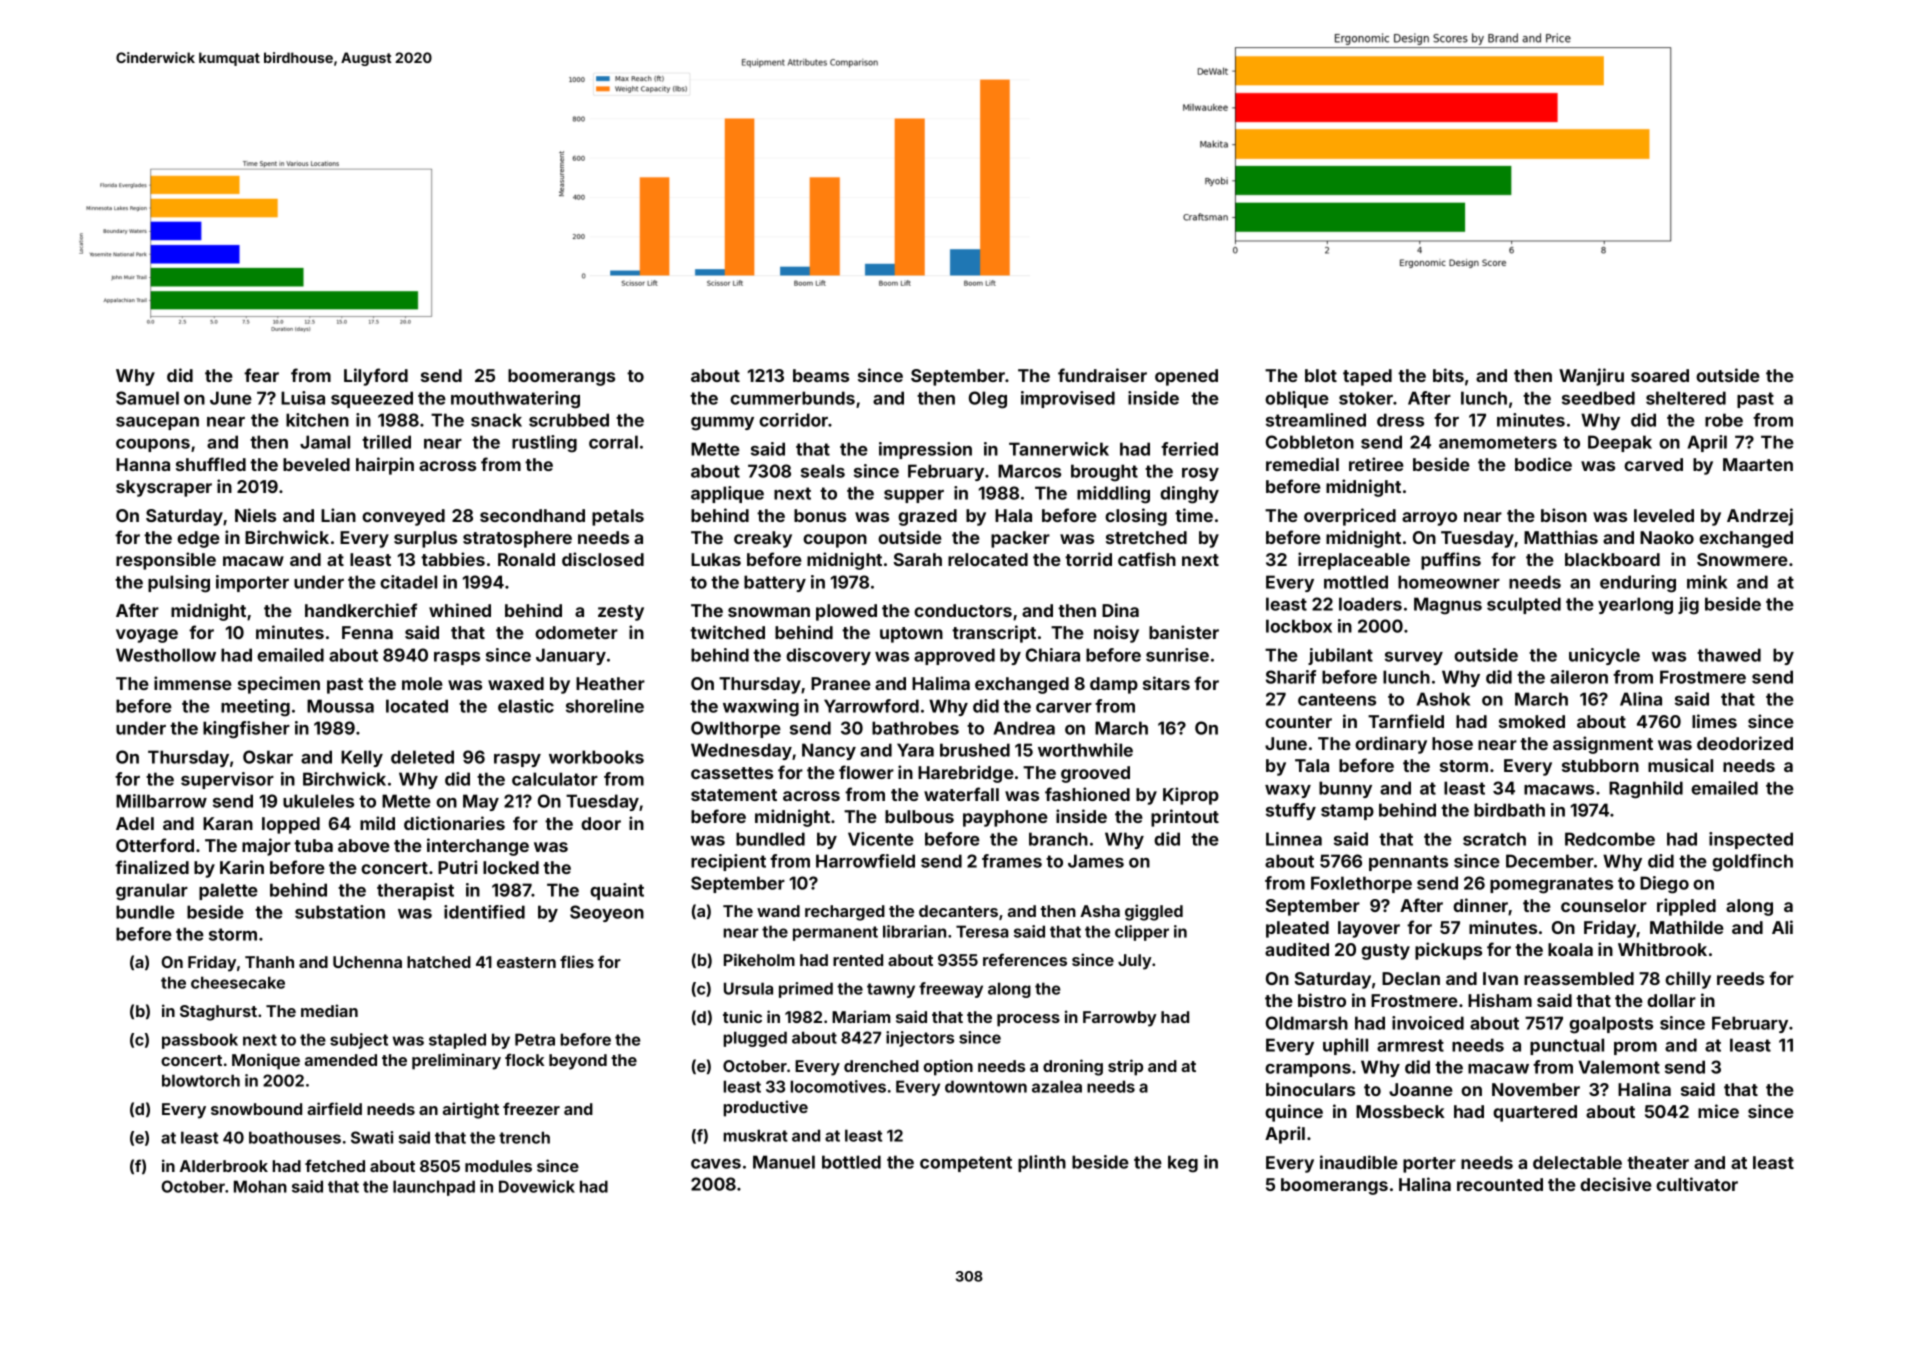  What do you see at coordinates (453, 559) in the document?
I see `tabbies` at bounding box center [453, 559].
